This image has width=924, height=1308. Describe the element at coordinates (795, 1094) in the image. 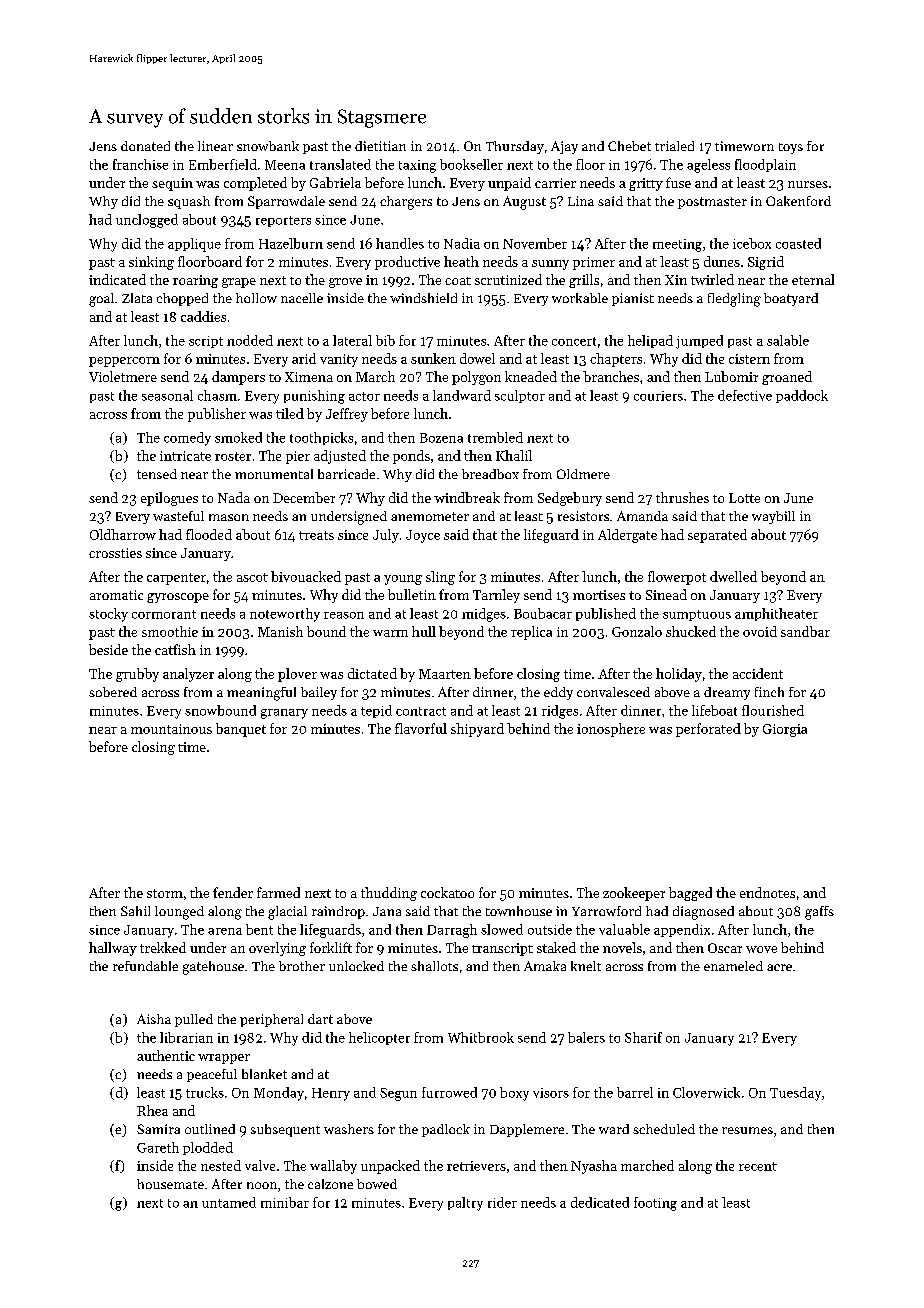

I see `Tuesday` at that location.
